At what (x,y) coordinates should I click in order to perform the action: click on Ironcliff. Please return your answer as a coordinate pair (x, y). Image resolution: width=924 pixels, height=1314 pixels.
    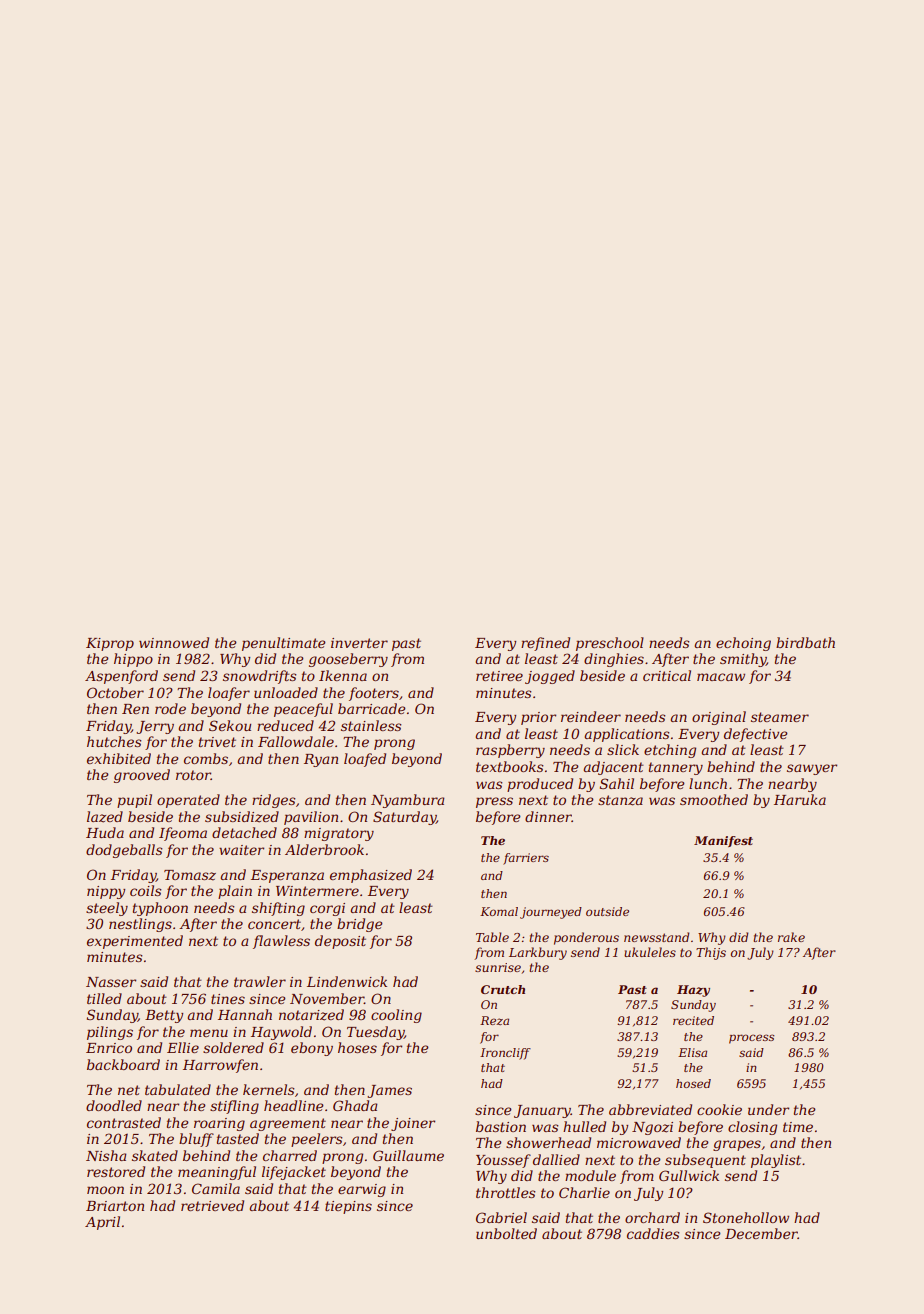
    Looking at the image, I should click on (505, 1054).
